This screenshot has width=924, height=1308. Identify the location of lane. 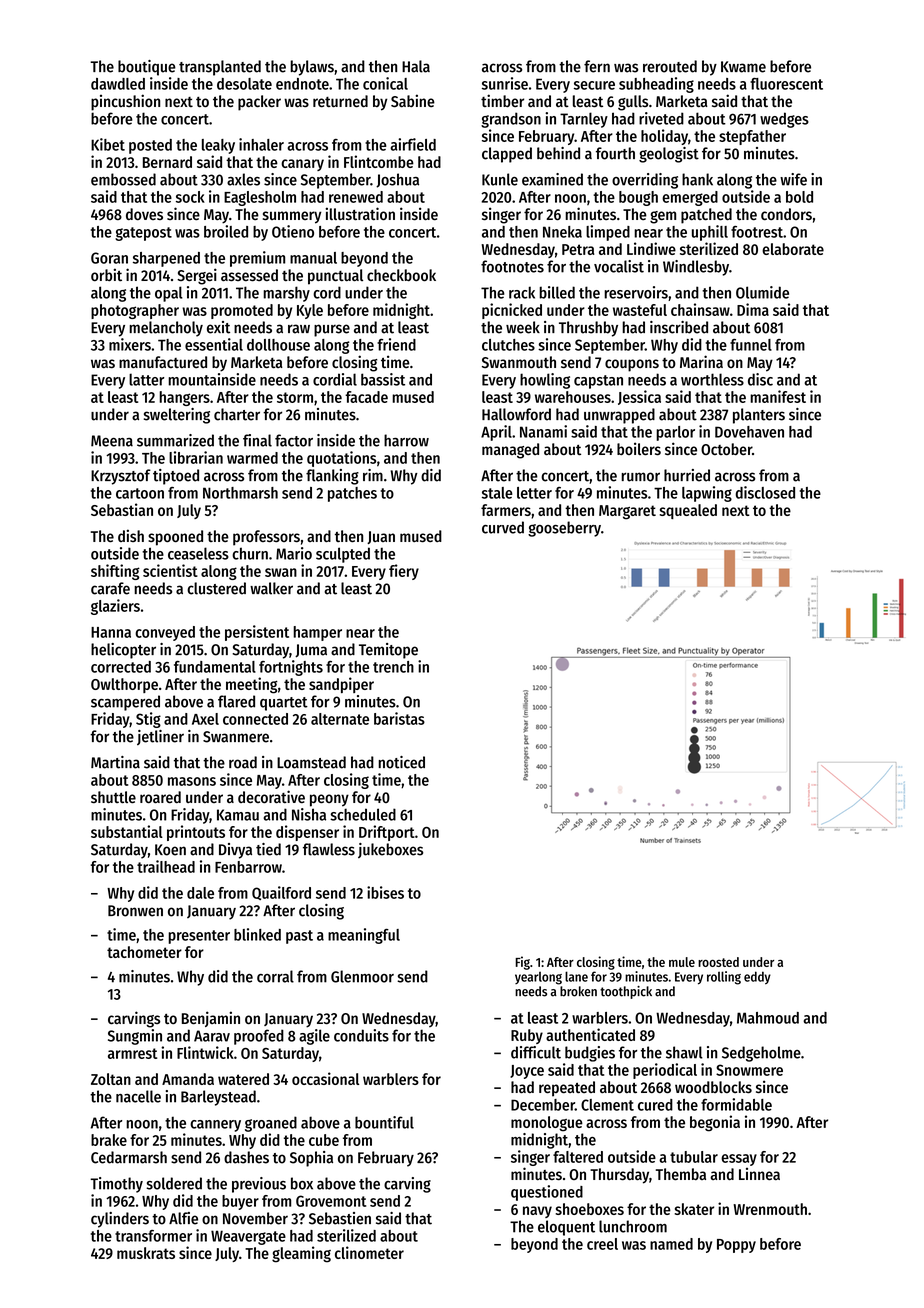
(576, 976).
